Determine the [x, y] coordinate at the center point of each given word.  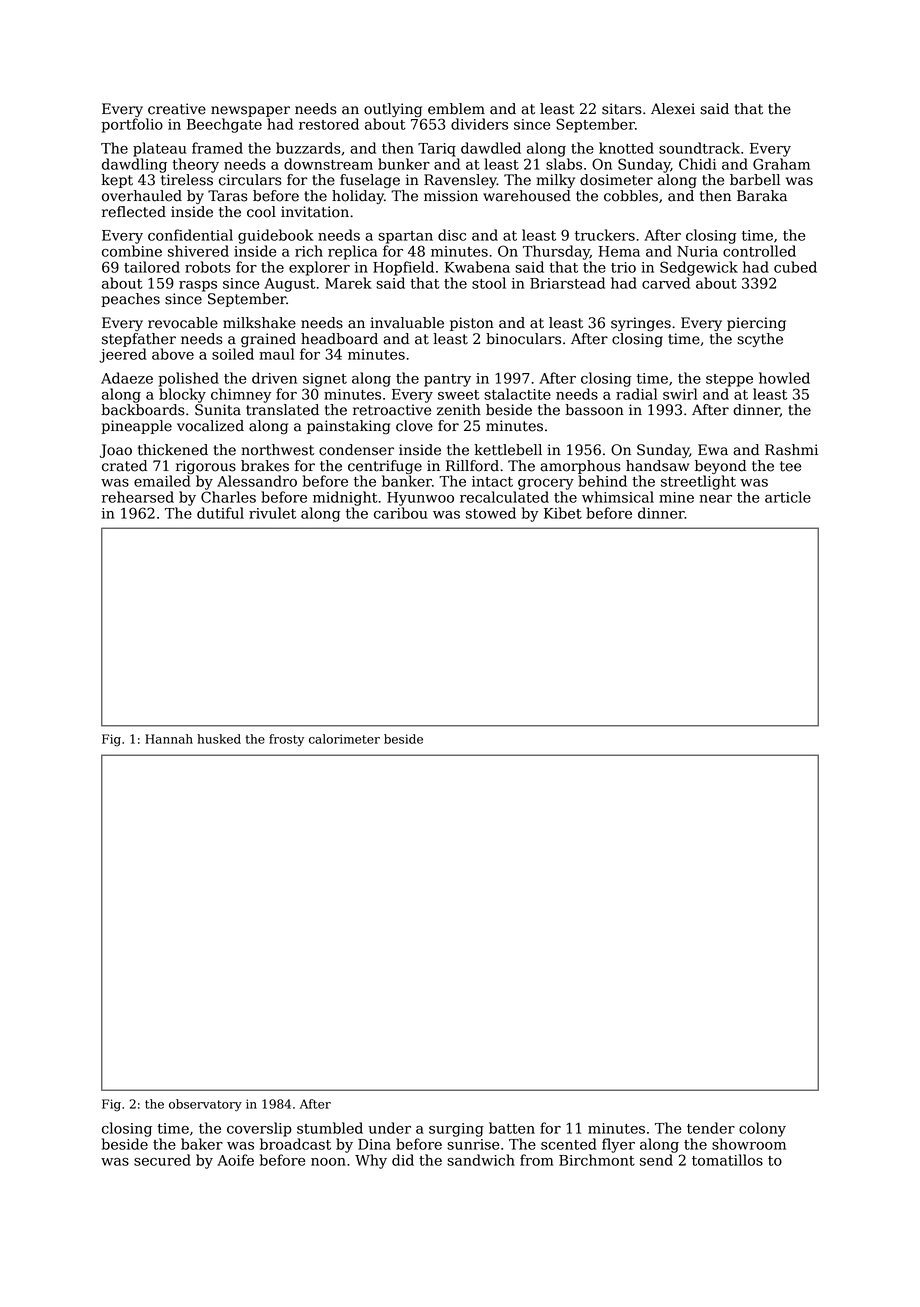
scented [569, 1144]
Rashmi [791, 450]
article [788, 497]
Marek [348, 283]
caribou [401, 513]
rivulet [272, 513]
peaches [130, 300]
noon [328, 1162]
